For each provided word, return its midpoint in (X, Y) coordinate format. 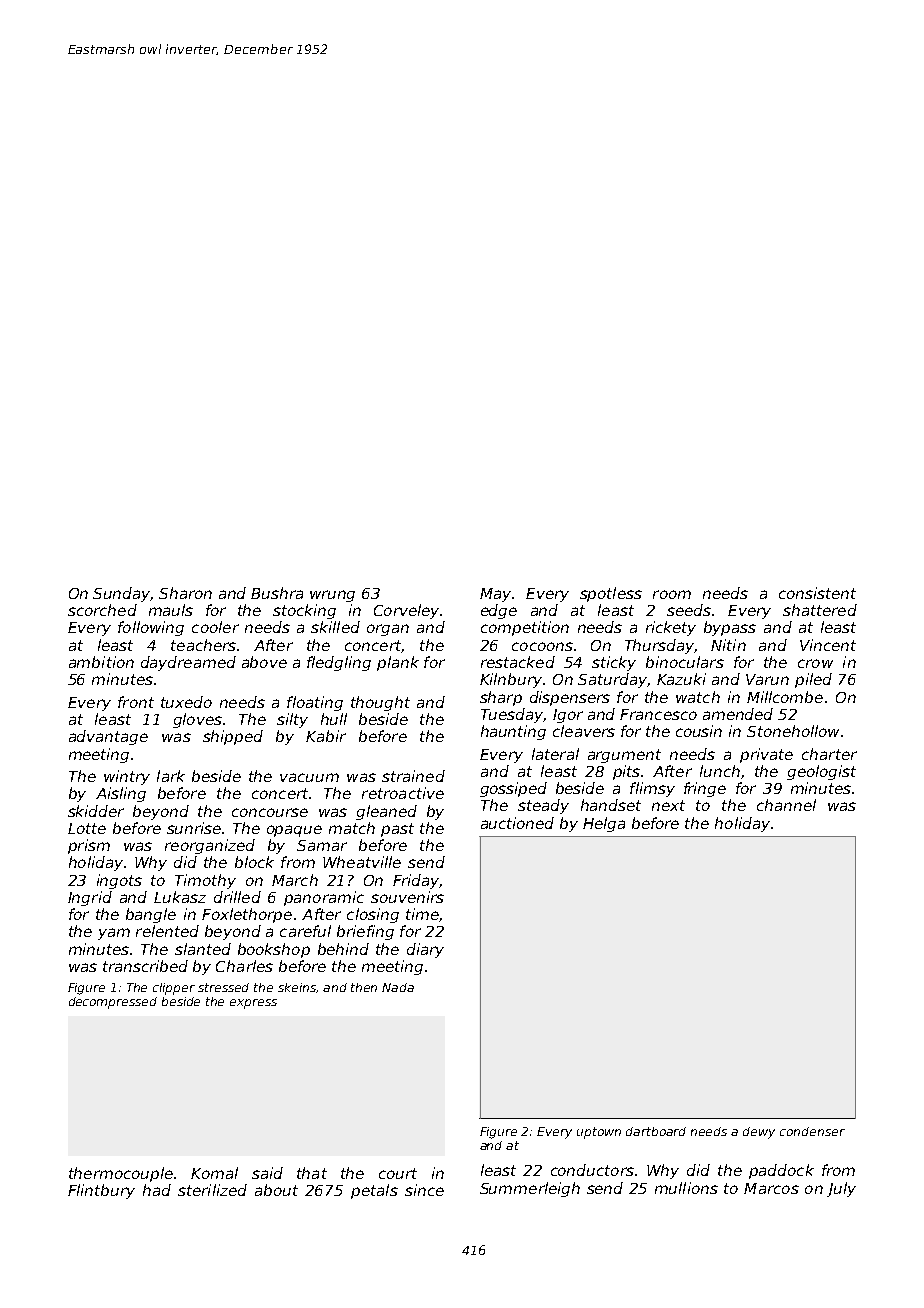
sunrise (194, 828)
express (253, 1004)
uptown (599, 1133)
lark (171, 776)
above (264, 662)
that (312, 1173)
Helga (604, 824)
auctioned (517, 823)
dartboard (656, 1131)
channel (786, 805)
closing (373, 915)
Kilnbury (511, 680)
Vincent (828, 645)
